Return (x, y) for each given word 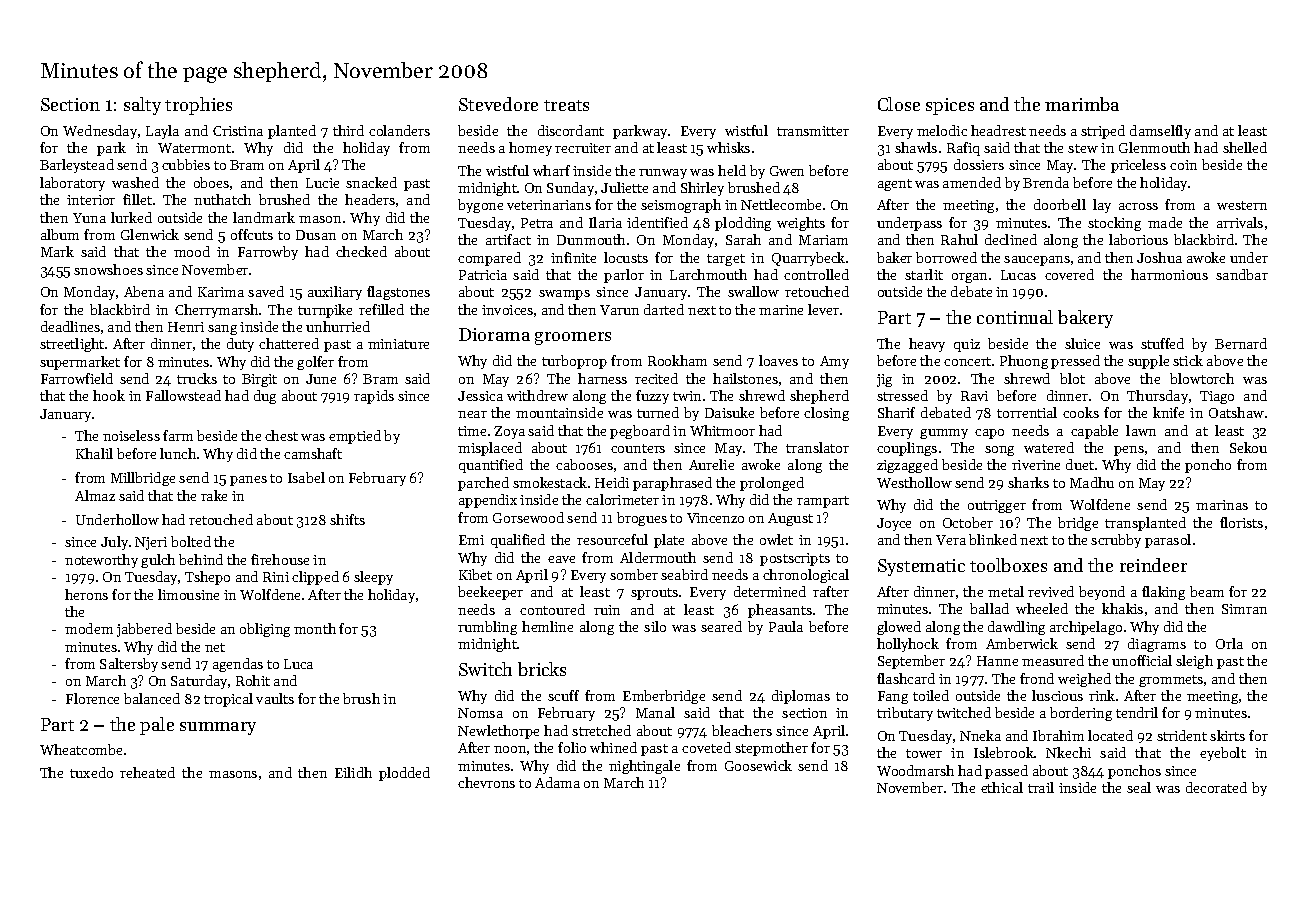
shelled (1245, 147)
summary (218, 728)
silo (655, 626)
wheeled (1042, 608)
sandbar (1242, 274)
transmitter (813, 131)
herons (86, 594)
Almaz (95, 495)
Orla (1229, 643)
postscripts (795, 559)
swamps (564, 295)
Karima (221, 292)
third (348, 130)
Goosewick (758, 765)
